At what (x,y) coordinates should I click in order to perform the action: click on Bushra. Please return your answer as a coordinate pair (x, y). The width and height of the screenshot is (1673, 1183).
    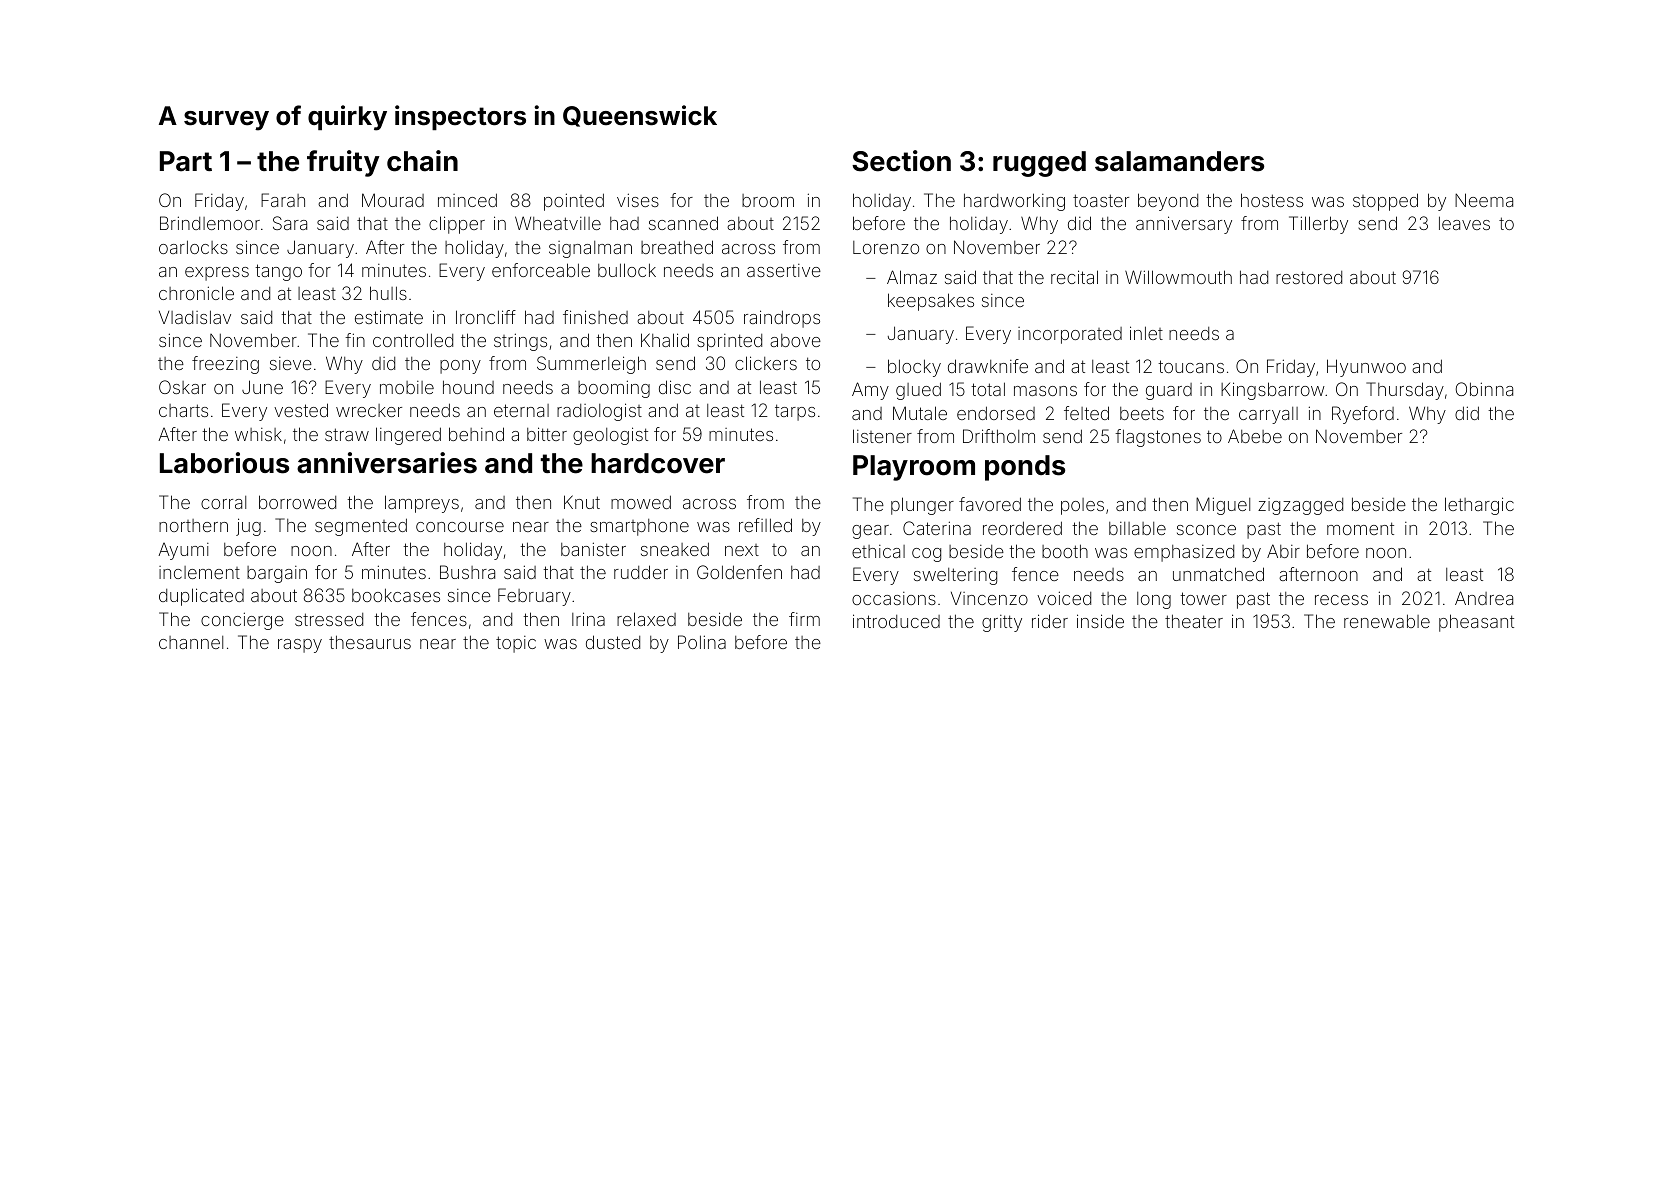
    Looking at the image, I should click on (467, 572).
